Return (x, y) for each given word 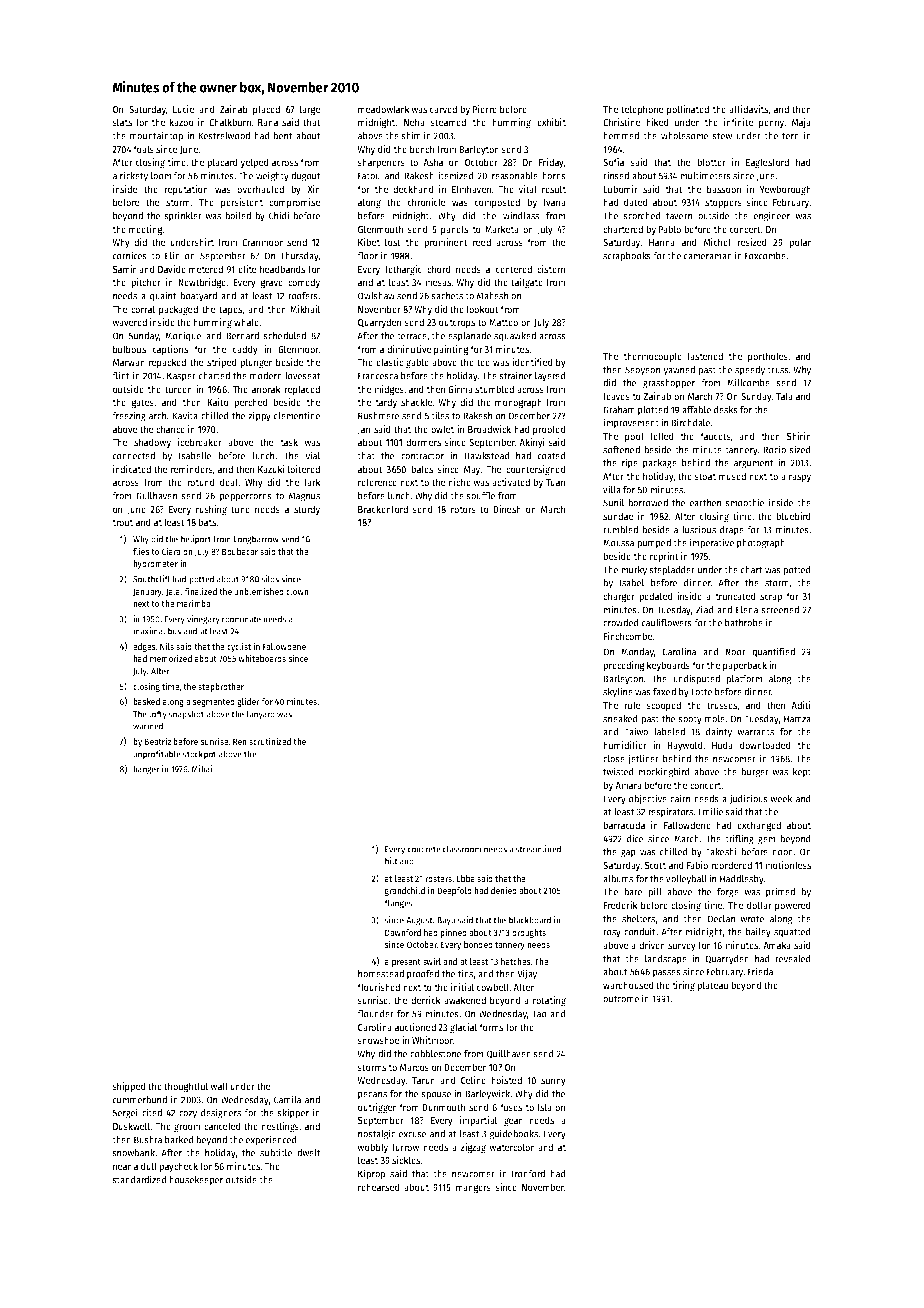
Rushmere (378, 416)
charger (619, 597)
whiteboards (262, 658)
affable (696, 410)
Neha (414, 122)
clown (297, 591)
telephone (642, 110)
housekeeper (196, 1181)
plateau (712, 986)
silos (270, 579)
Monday (637, 653)
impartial (478, 1121)
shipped (129, 1087)
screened (780, 610)
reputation (186, 190)
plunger (256, 363)
